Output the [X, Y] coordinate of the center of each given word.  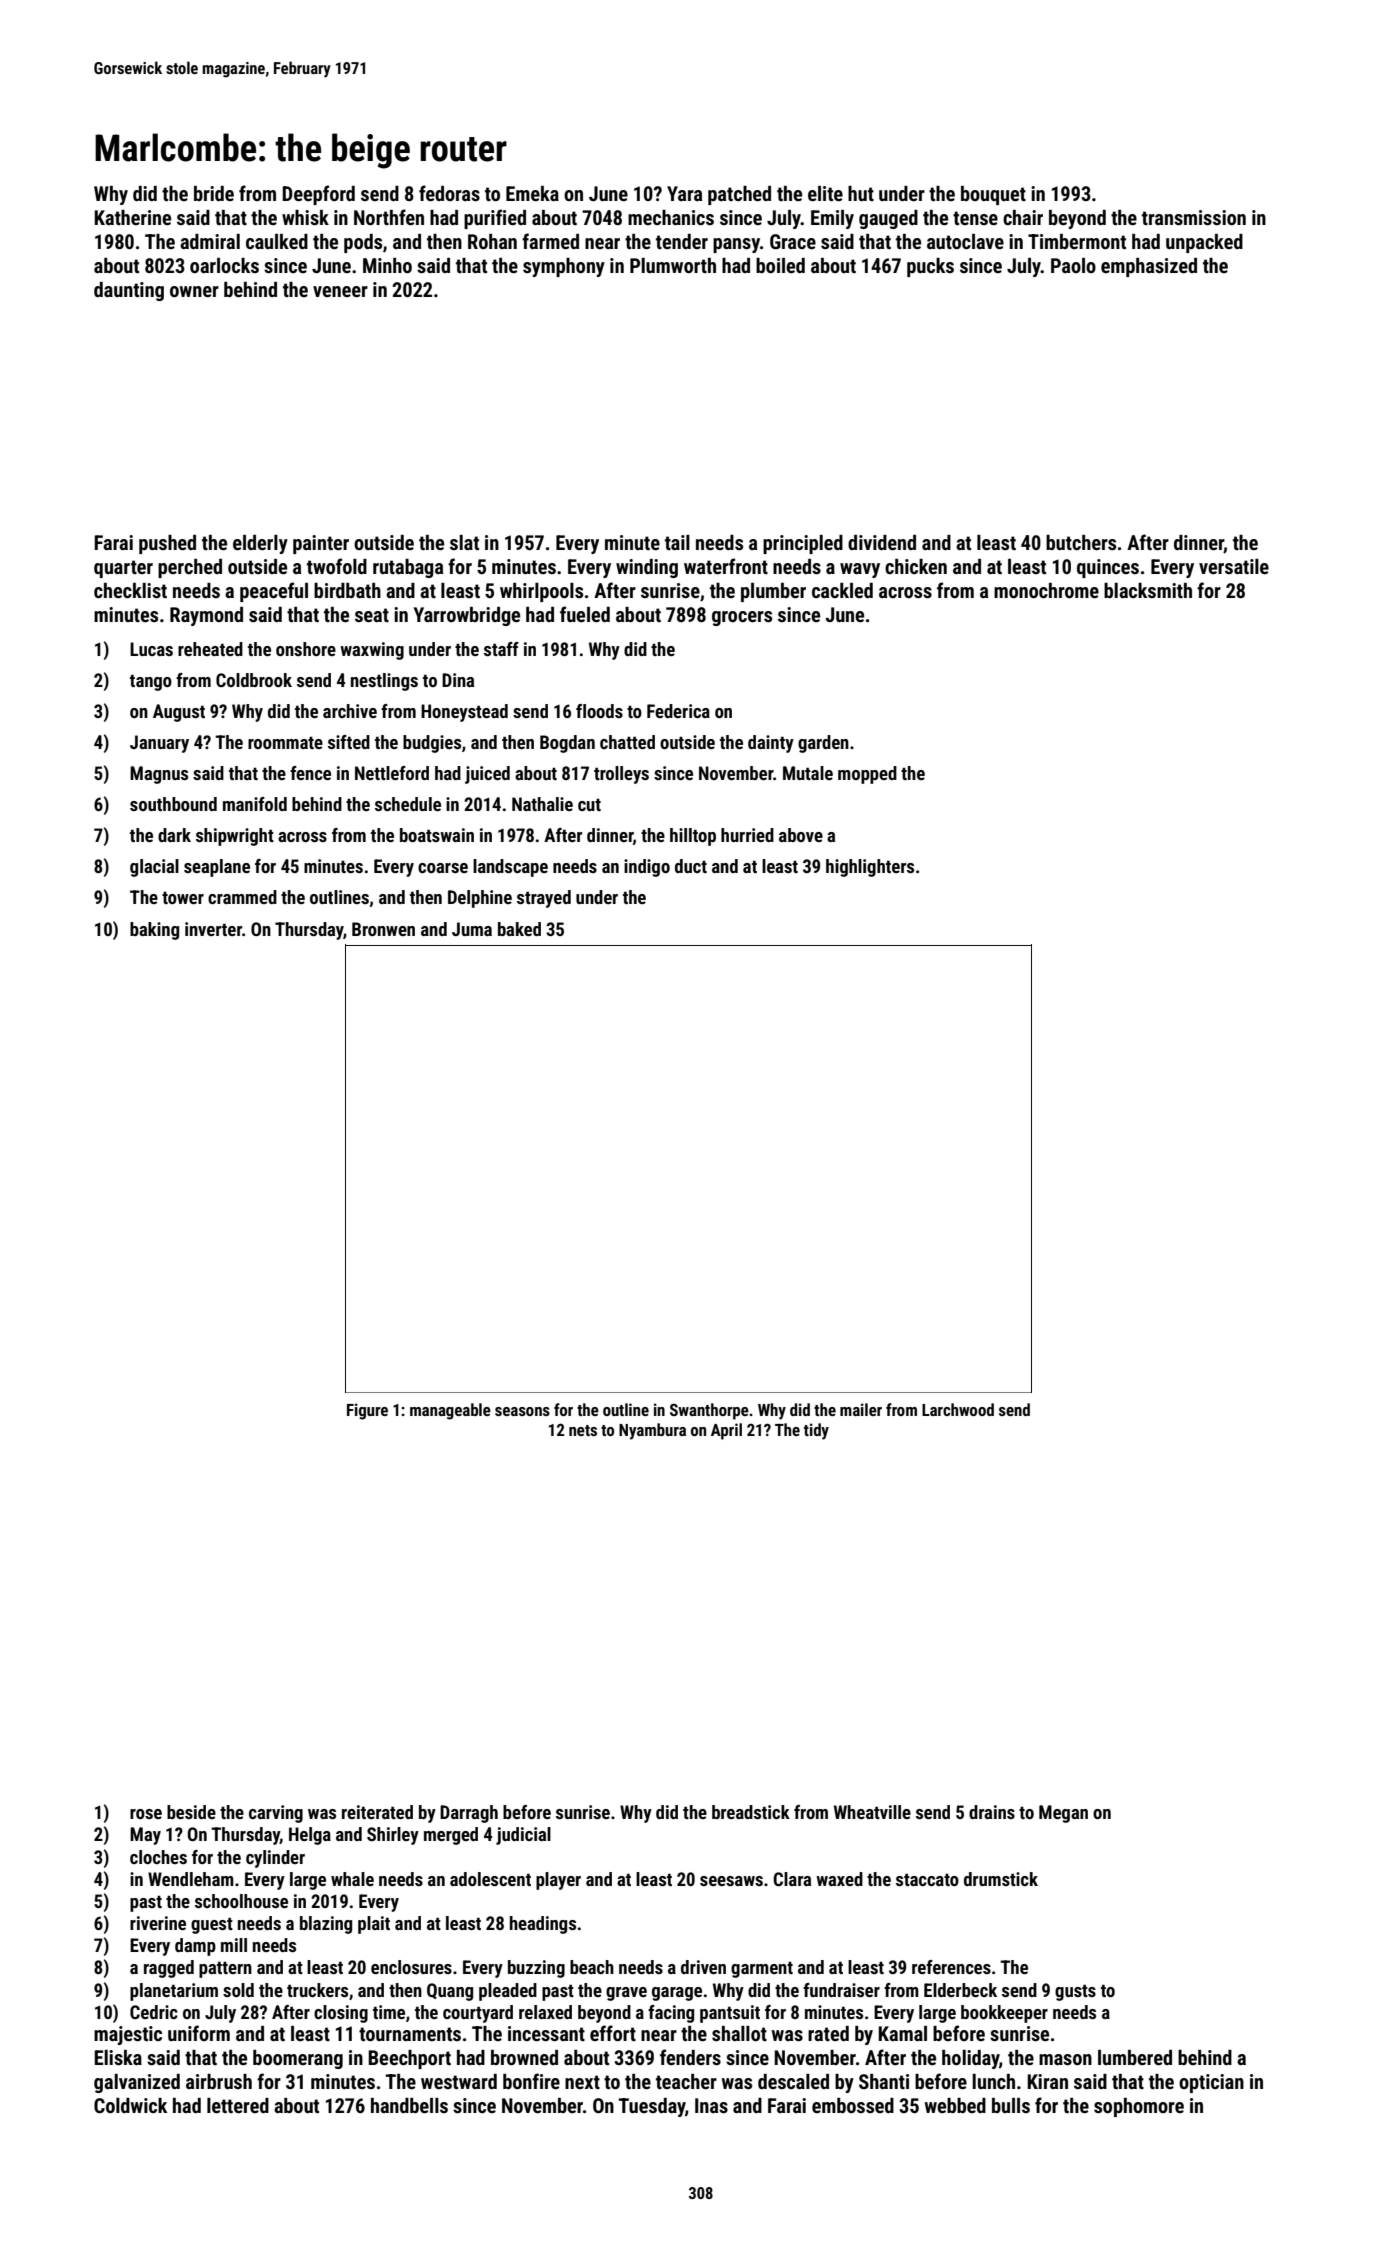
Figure [367, 1411]
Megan [1063, 1814]
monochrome [1046, 590]
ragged [169, 1969]
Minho [387, 265]
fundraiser [841, 1990]
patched [739, 195]
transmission [1194, 217]
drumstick [1001, 1879]
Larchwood [958, 1409]
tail [677, 542]
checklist [130, 590]
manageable [450, 1411]
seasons [522, 1411]
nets [583, 1430]
